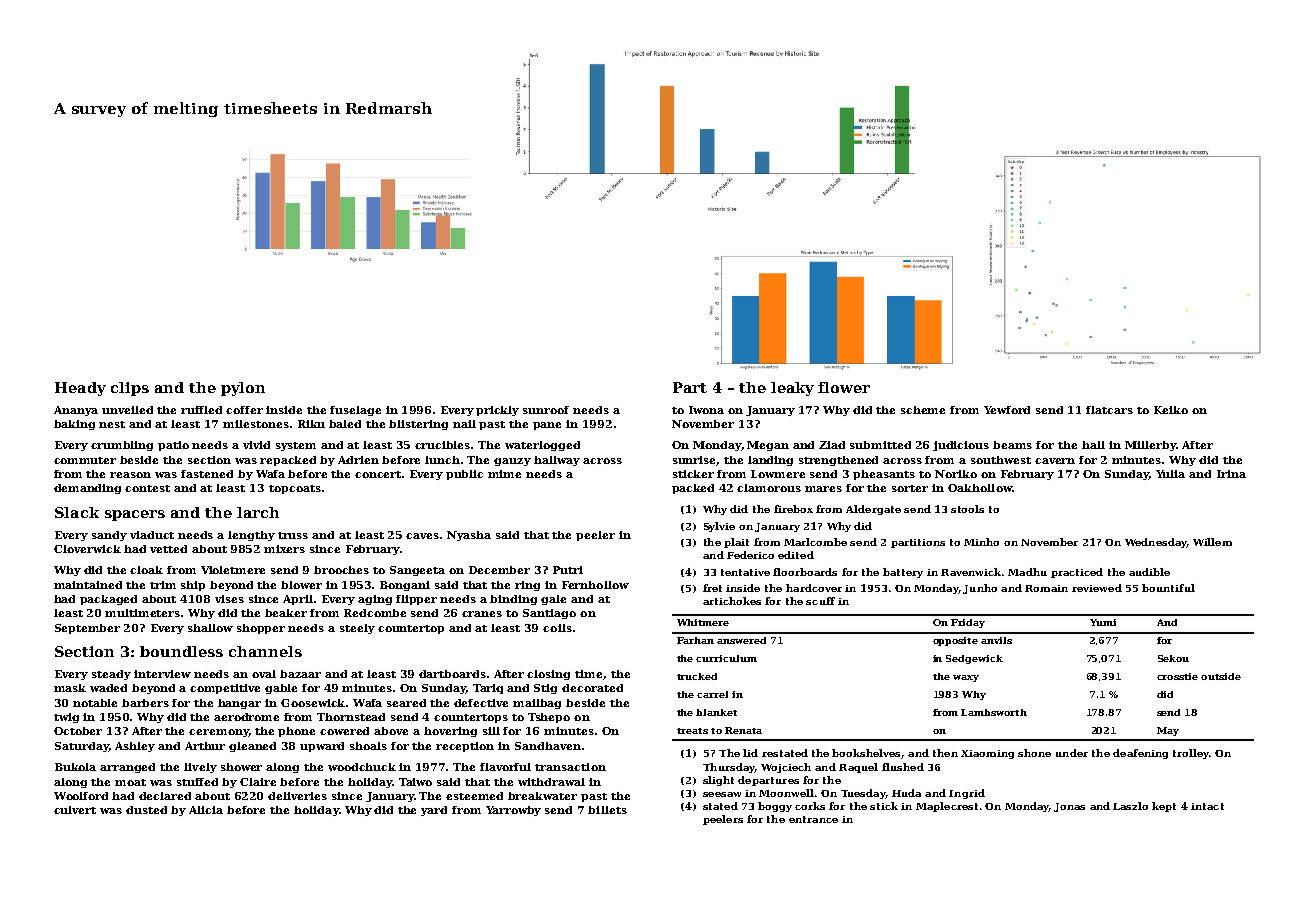  I want to click on flower, so click(844, 387).
